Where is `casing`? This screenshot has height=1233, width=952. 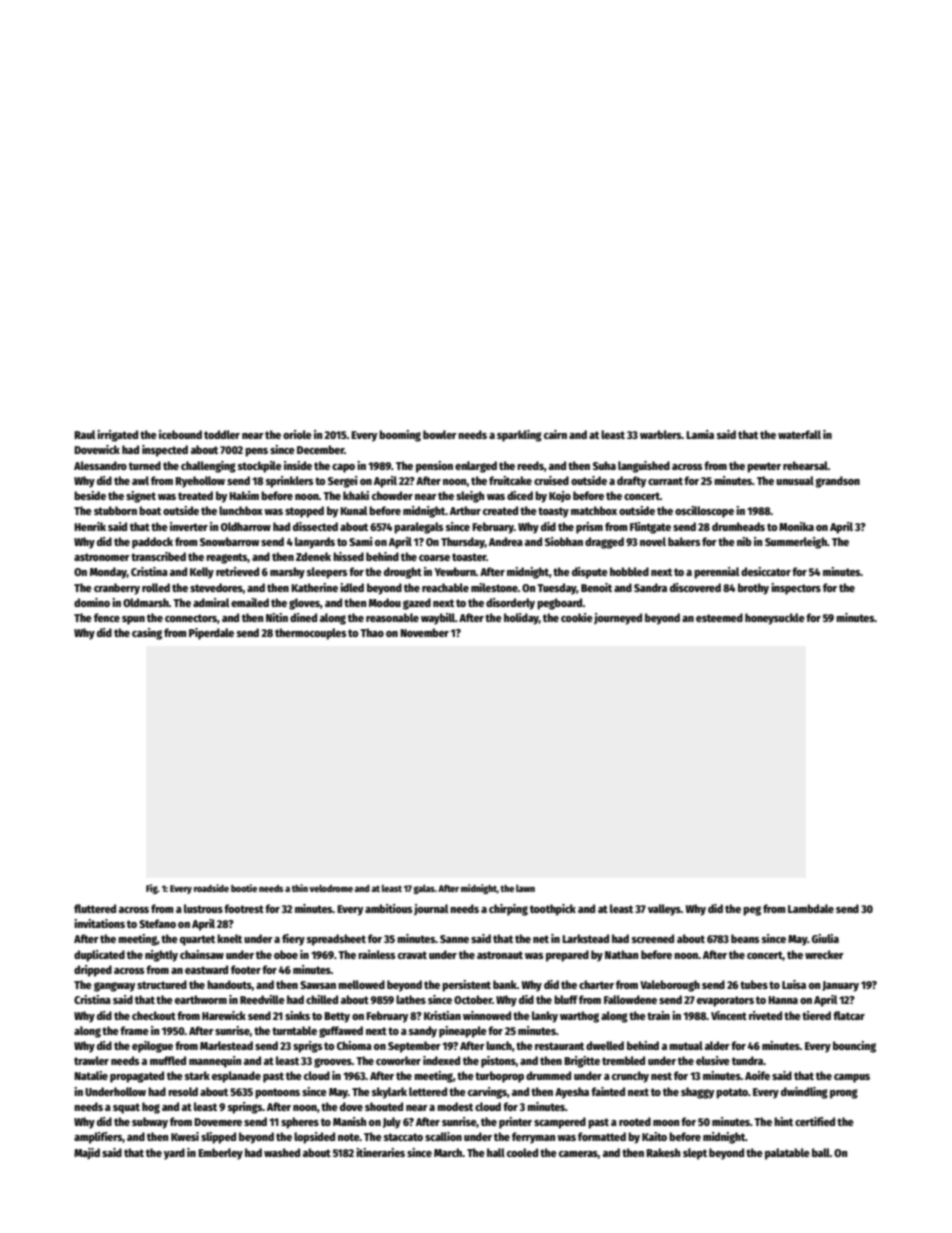 casing is located at coordinates (147, 634).
